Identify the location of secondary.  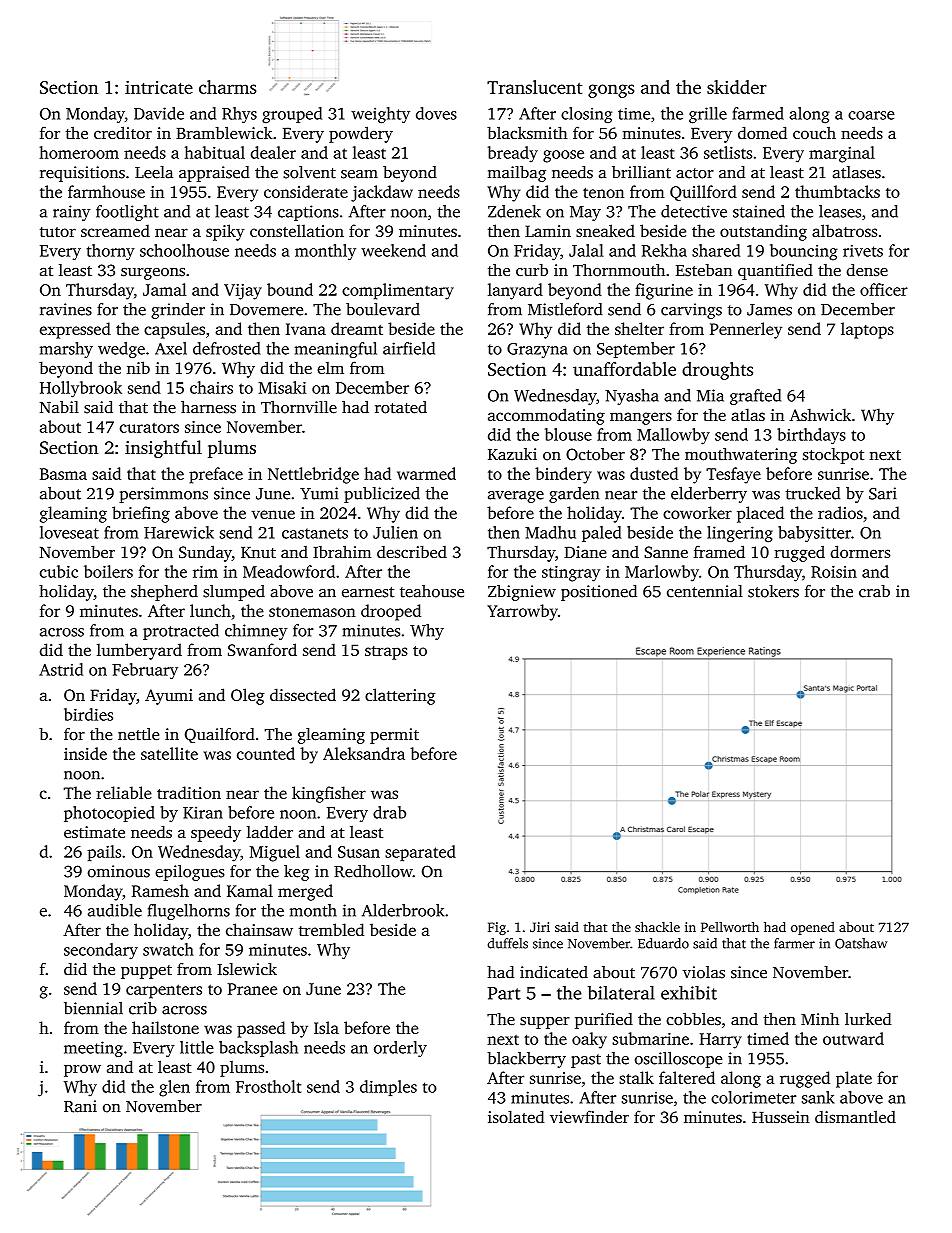
(101, 951).
